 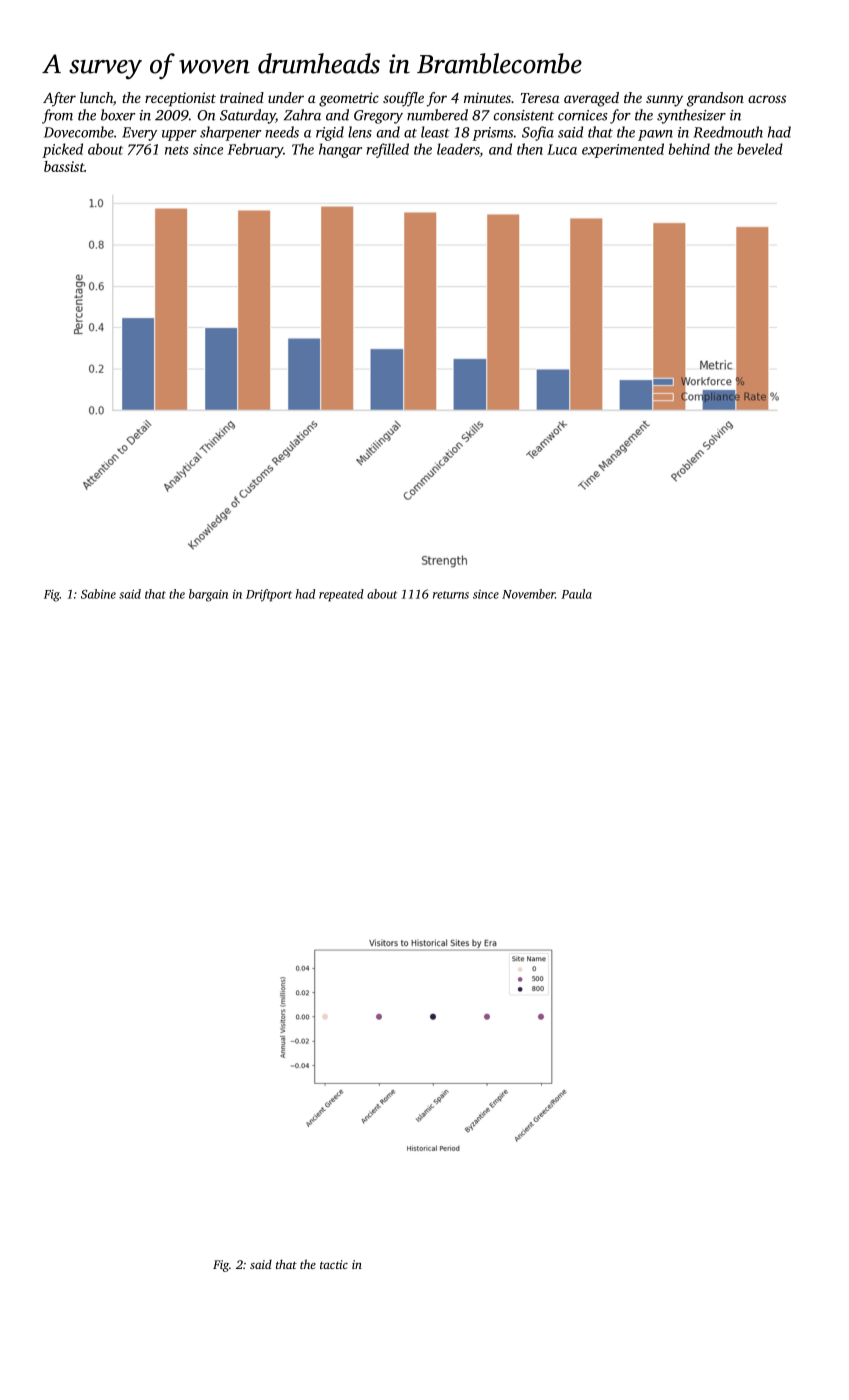 What do you see at coordinates (98, 594) in the page?
I see `Sabine` at bounding box center [98, 594].
